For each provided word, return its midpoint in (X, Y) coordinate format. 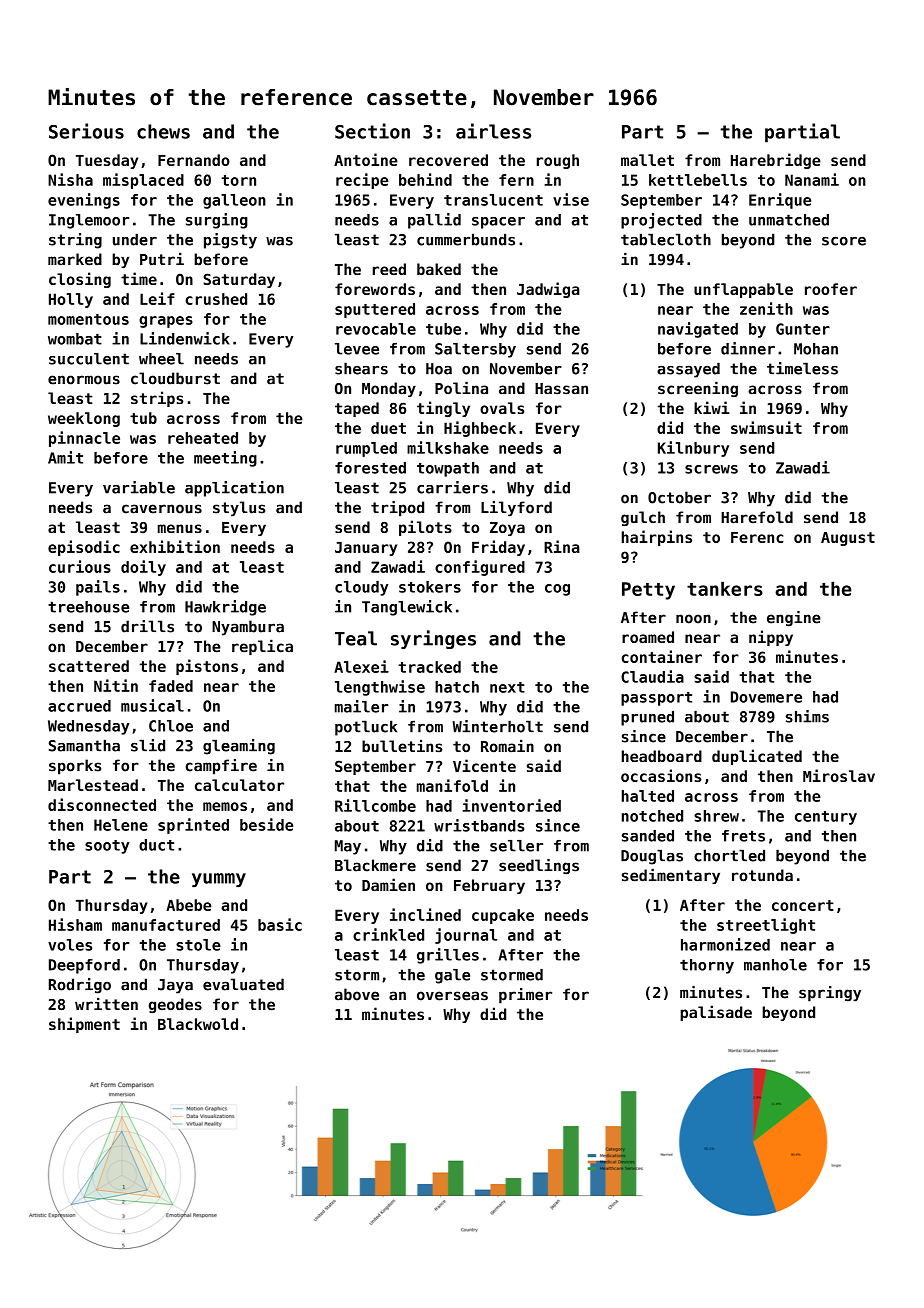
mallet (647, 160)
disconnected (102, 804)
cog (557, 590)
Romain (507, 746)
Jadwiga (548, 290)
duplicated (757, 757)
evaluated (243, 984)
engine (794, 619)
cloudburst (175, 378)
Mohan (816, 349)
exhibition (175, 546)
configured (480, 568)
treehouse (88, 607)
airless (493, 131)
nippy (771, 638)
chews (163, 131)
